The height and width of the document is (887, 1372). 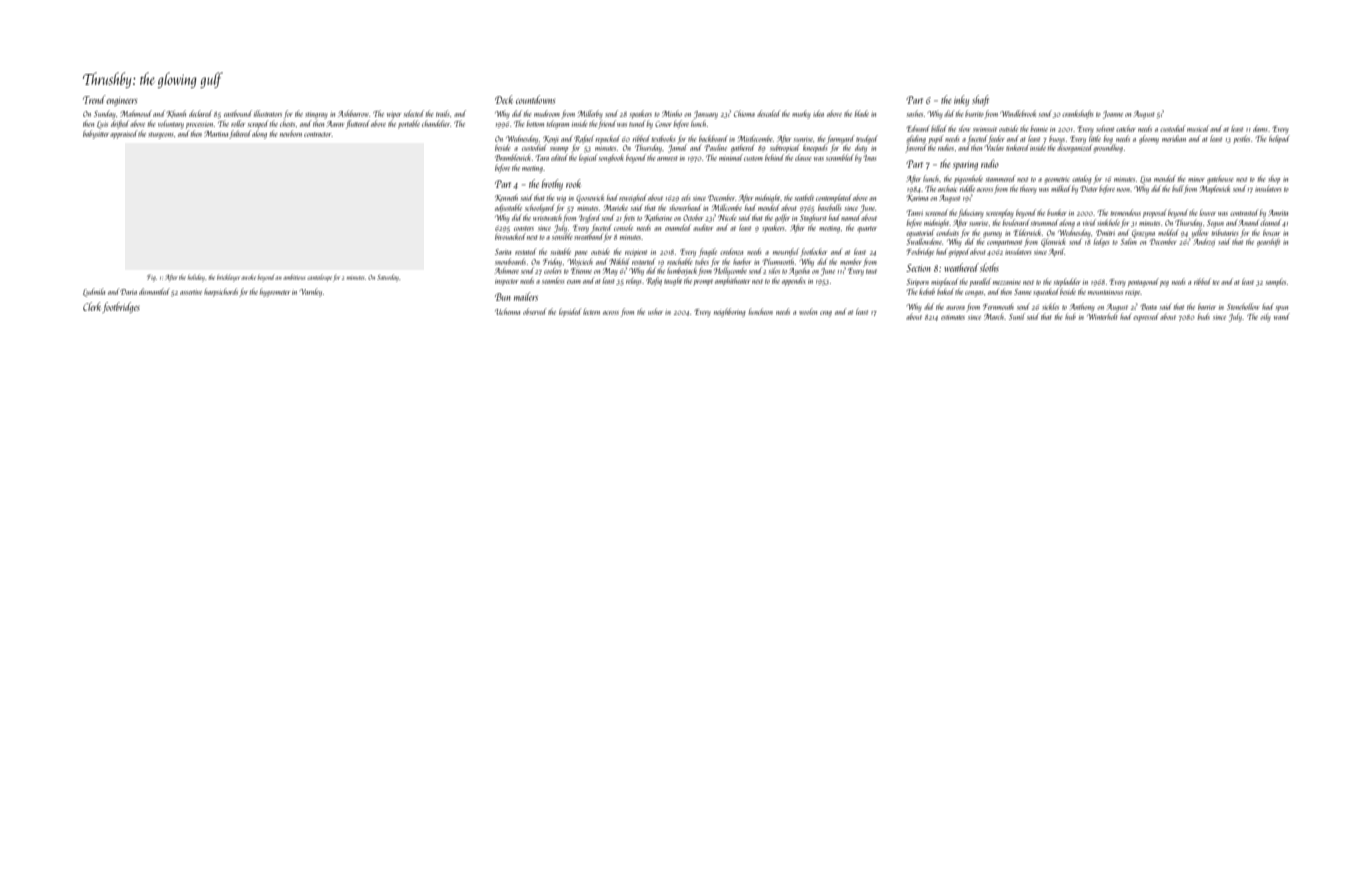 What do you see at coordinates (507, 311) in the document?
I see `Uchenna` at bounding box center [507, 311].
